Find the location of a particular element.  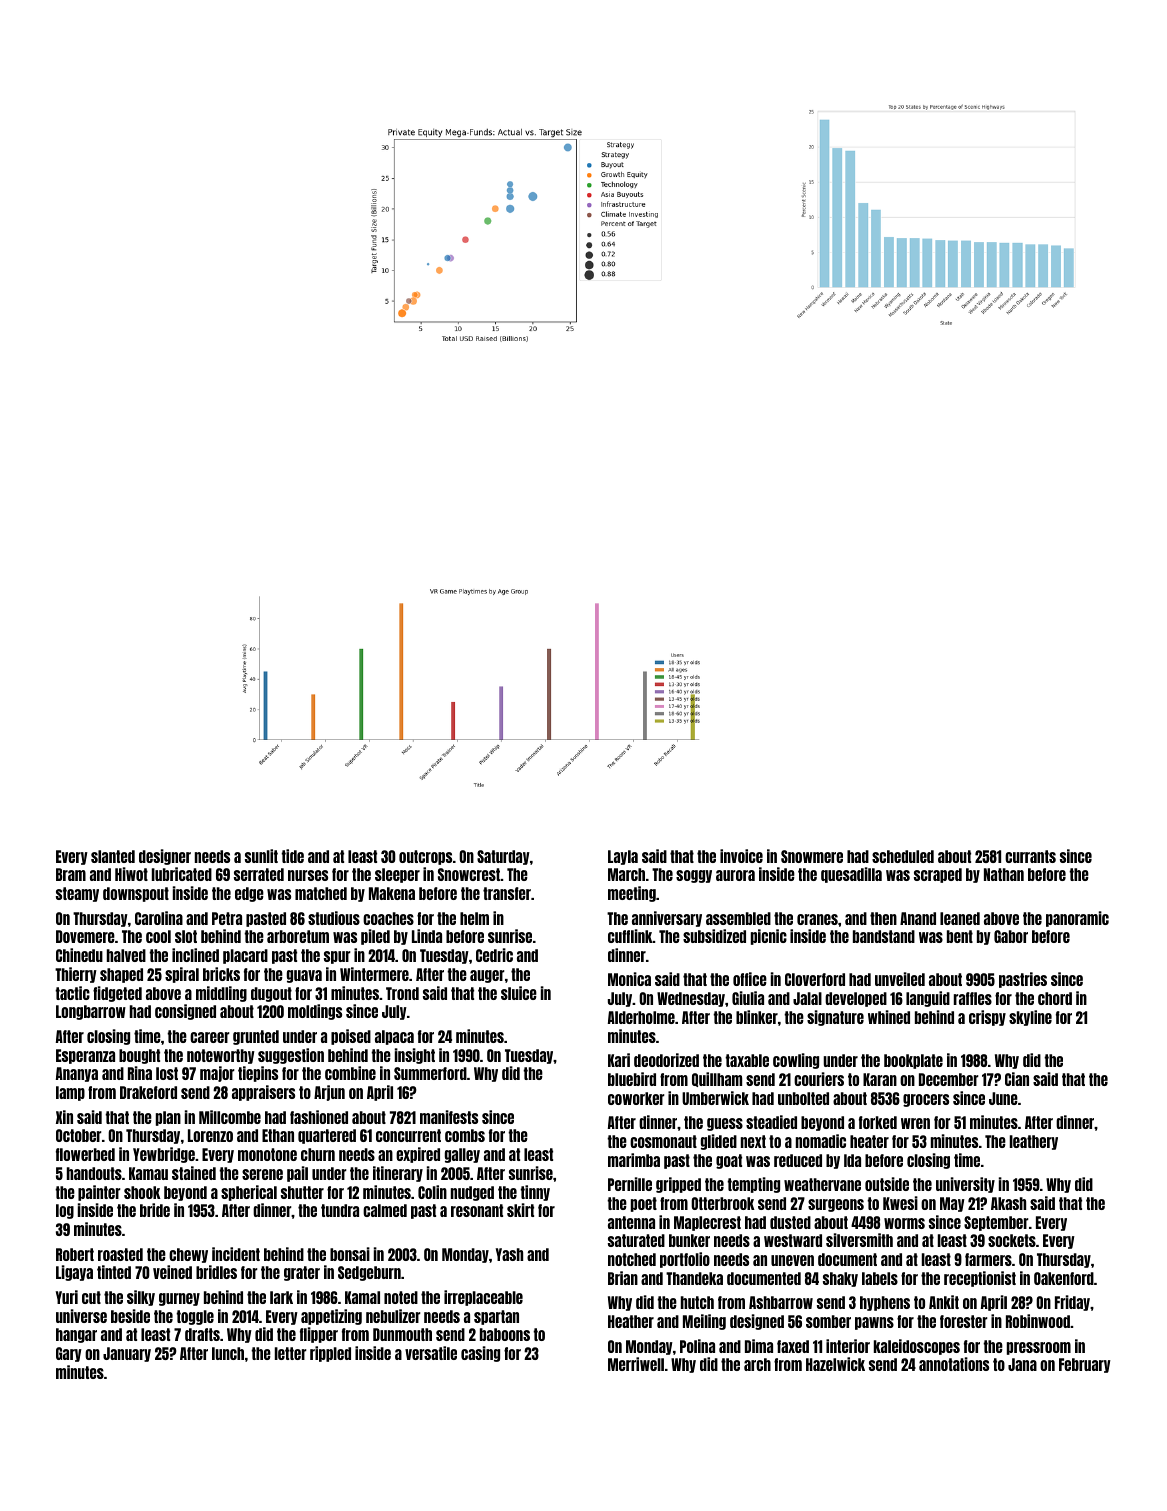

outcrops is located at coordinates (425, 857).
